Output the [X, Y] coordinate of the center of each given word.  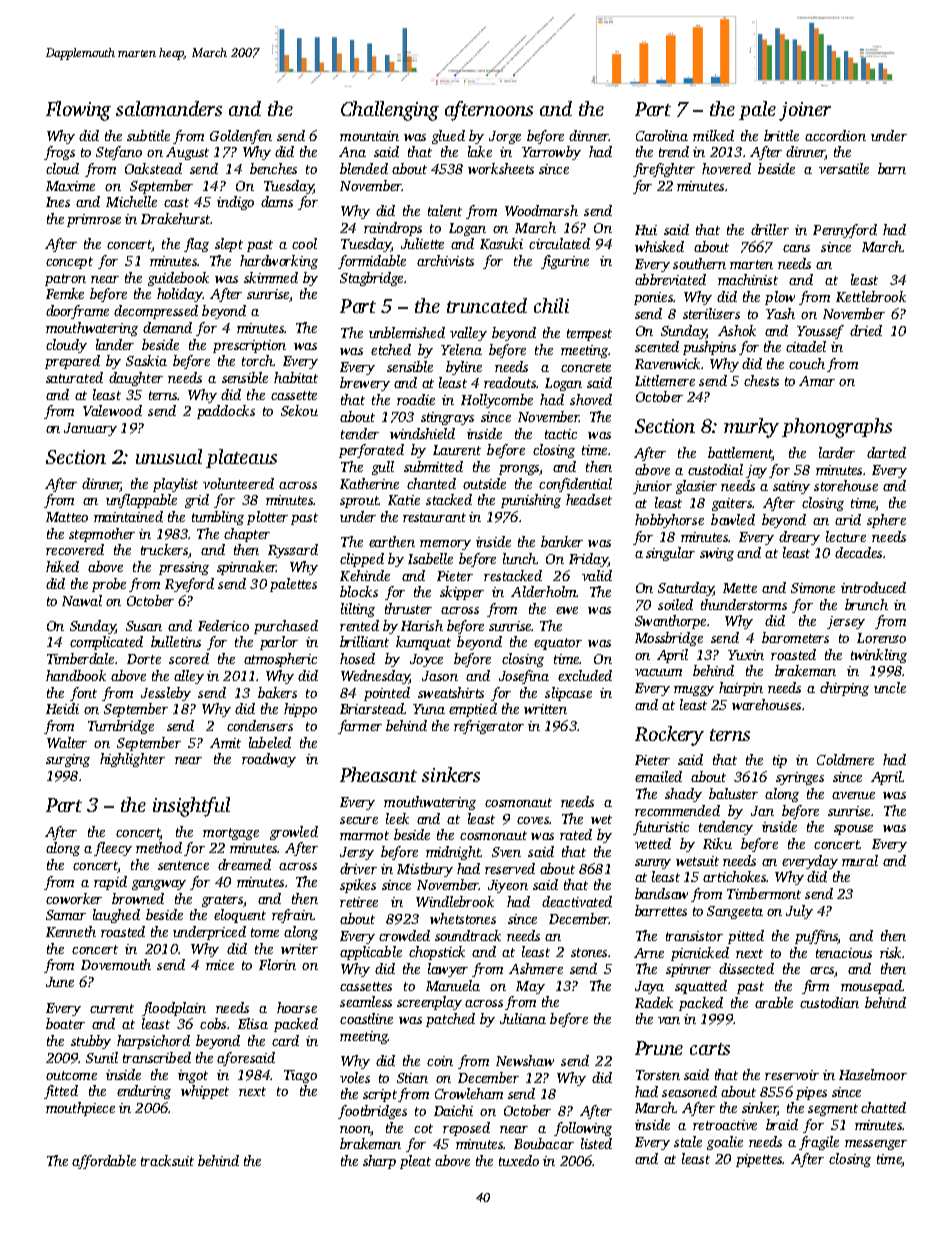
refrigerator [489, 727]
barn [892, 168]
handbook [76, 675]
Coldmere [845, 759]
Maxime [70, 186]
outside [484, 483]
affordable [104, 1162]
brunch [866, 604]
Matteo [67, 517]
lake [480, 151]
